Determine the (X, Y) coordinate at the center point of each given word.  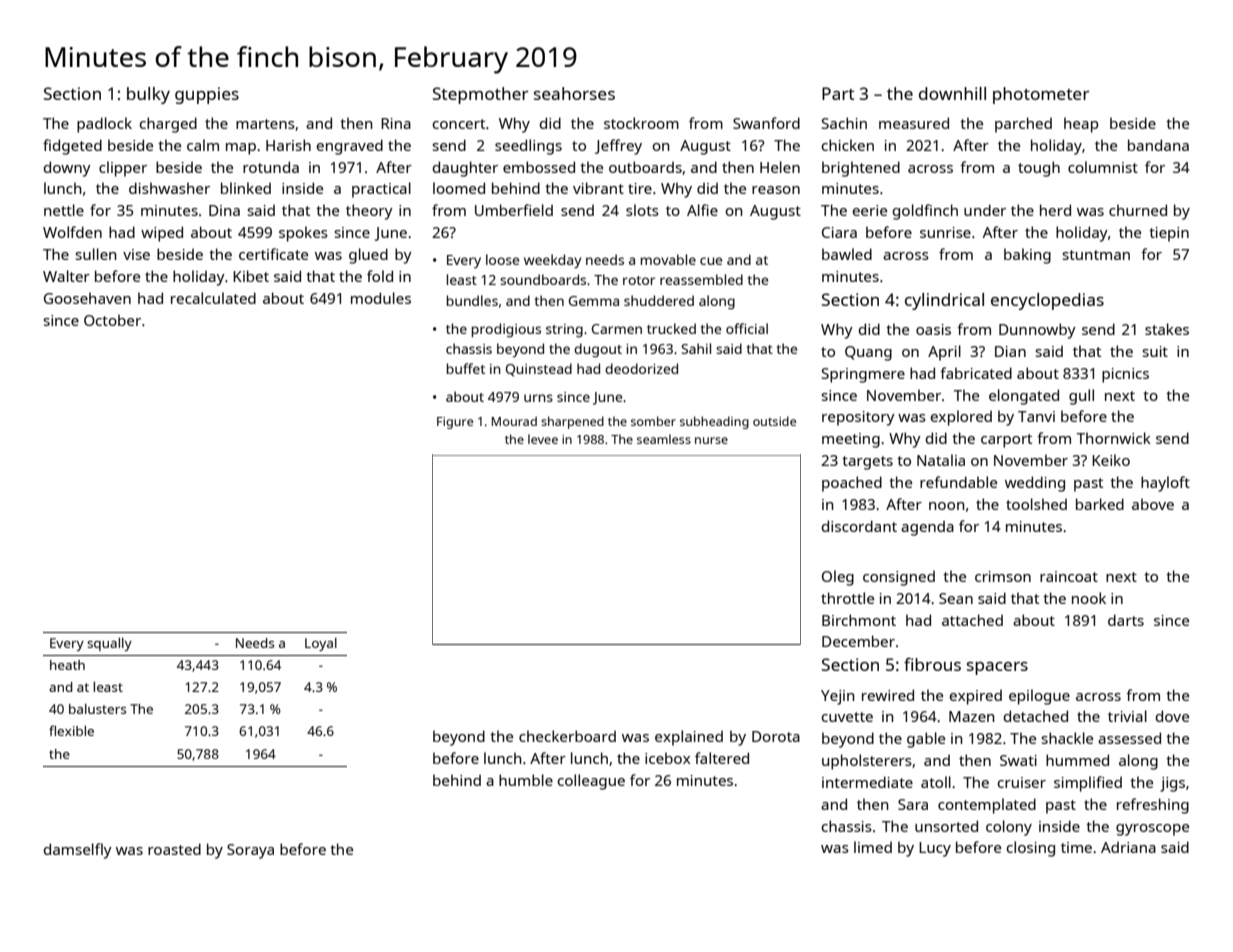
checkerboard (567, 736)
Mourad (514, 421)
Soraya (250, 851)
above (1153, 504)
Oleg (838, 578)
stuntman (1096, 255)
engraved (350, 147)
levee (543, 439)
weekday (552, 261)
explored (961, 418)
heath (67, 665)
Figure (455, 423)
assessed (1129, 738)
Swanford (766, 123)
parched (1023, 125)
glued (368, 256)
